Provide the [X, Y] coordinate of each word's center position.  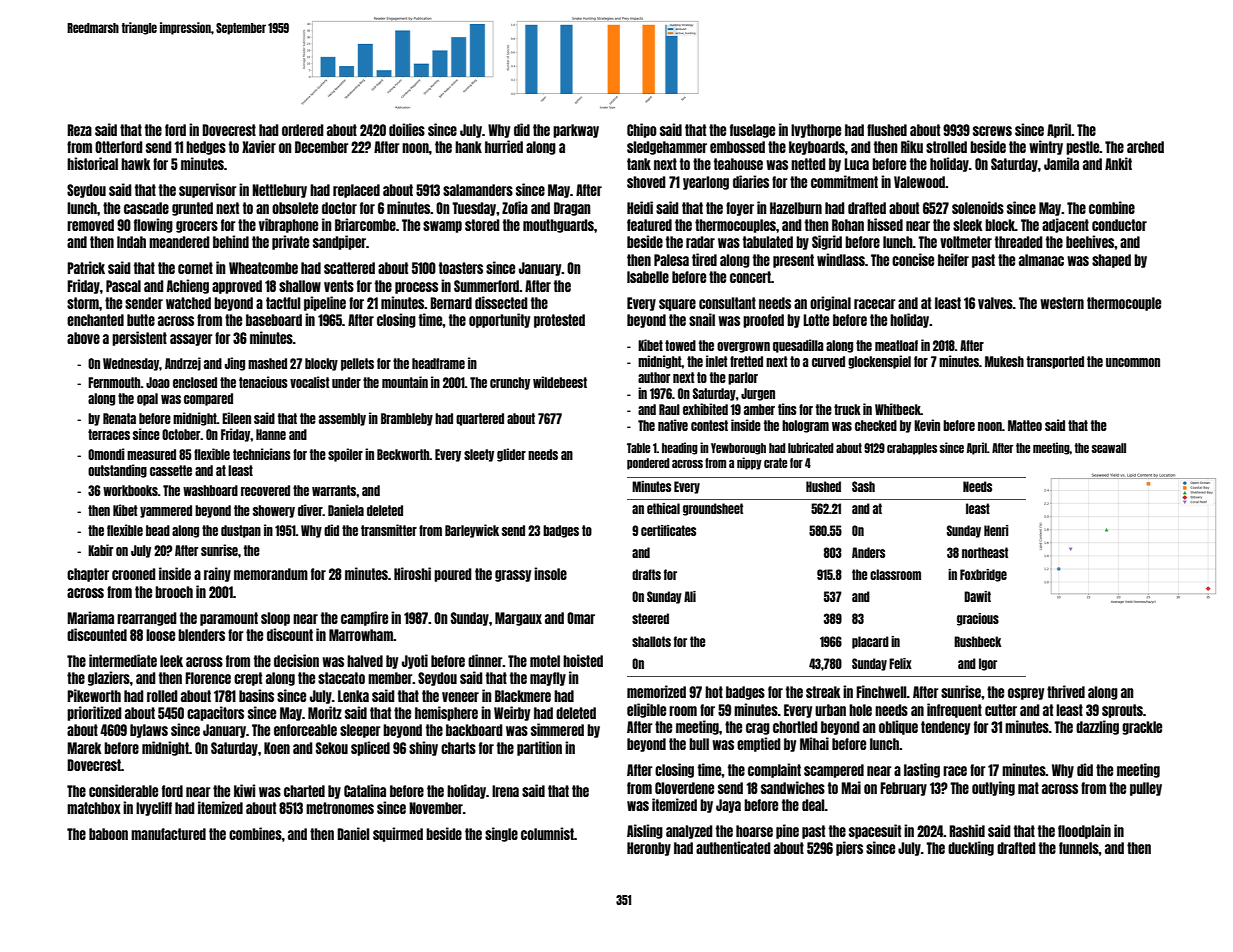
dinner [485, 660]
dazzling [1097, 727]
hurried [504, 146]
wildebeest [560, 382]
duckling [971, 848]
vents [339, 286]
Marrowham [361, 635]
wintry [1046, 147]
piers [849, 848]
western [1062, 303]
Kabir [100, 550]
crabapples [912, 449]
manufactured [168, 834]
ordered [303, 130]
